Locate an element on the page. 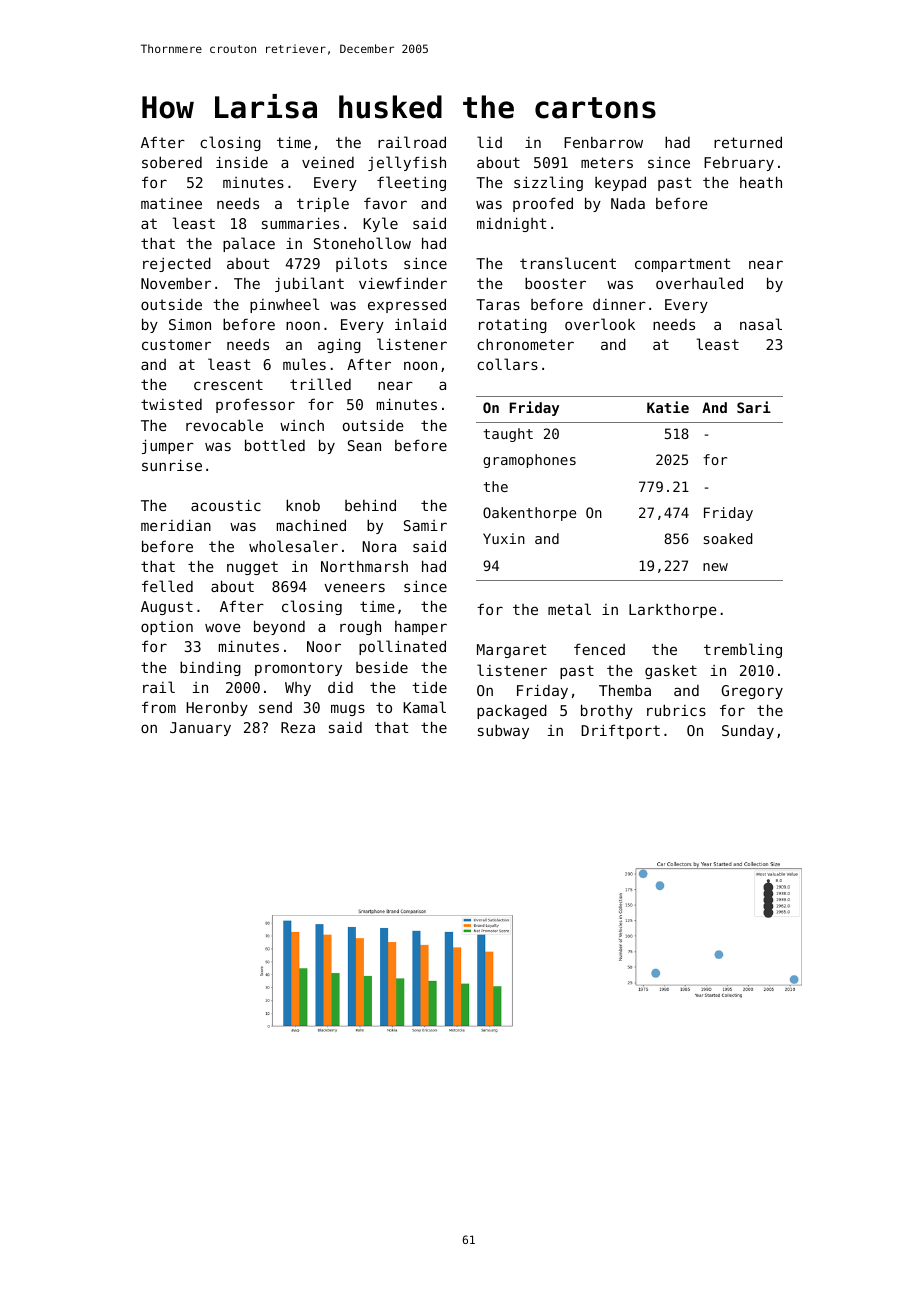 The image size is (924, 1314). taught is located at coordinates (508, 435).
